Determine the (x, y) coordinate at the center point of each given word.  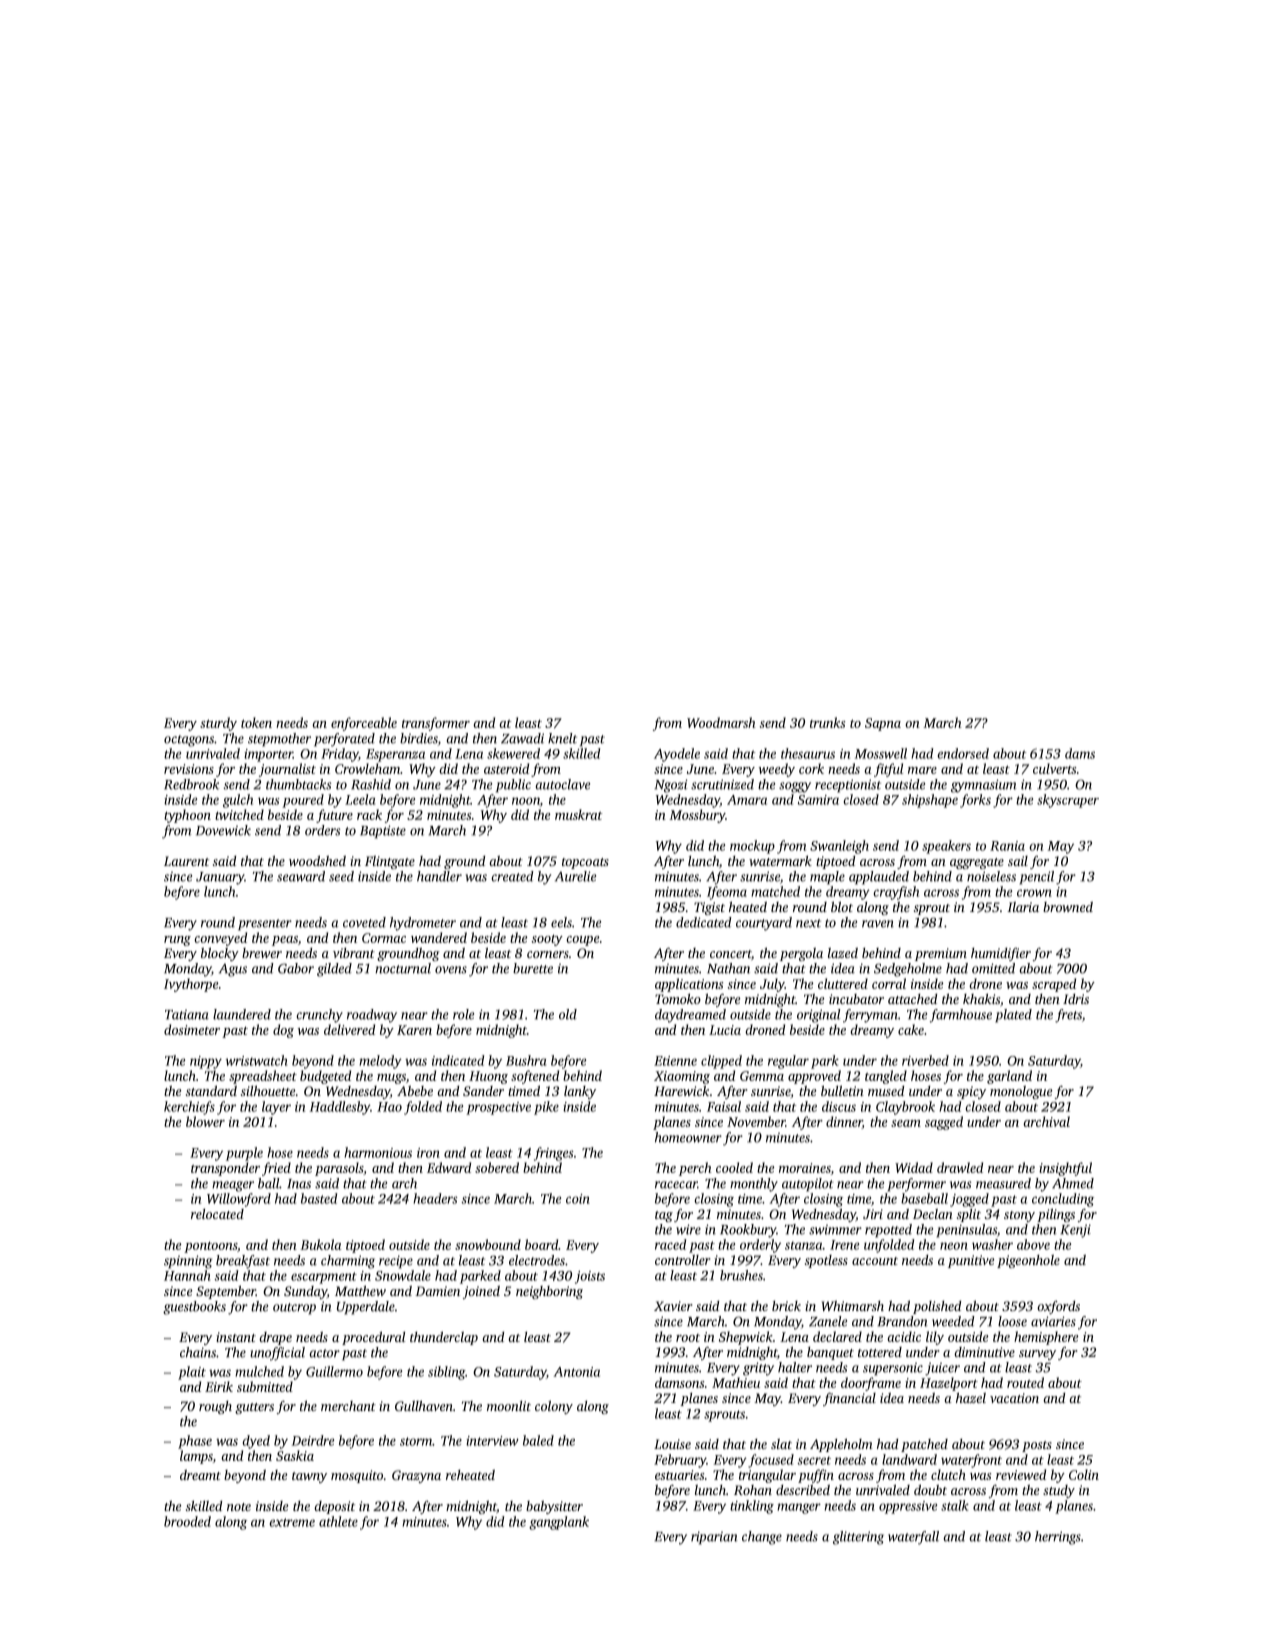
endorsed (963, 753)
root (688, 1338)
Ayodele (677, 755)
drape (275, 1338)
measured (1003, 1183)
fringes (554, 1154)
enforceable (364, 724)
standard (211, 1090)
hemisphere (1046, 1338)
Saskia (295, 1455)
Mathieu (736, 1382)
